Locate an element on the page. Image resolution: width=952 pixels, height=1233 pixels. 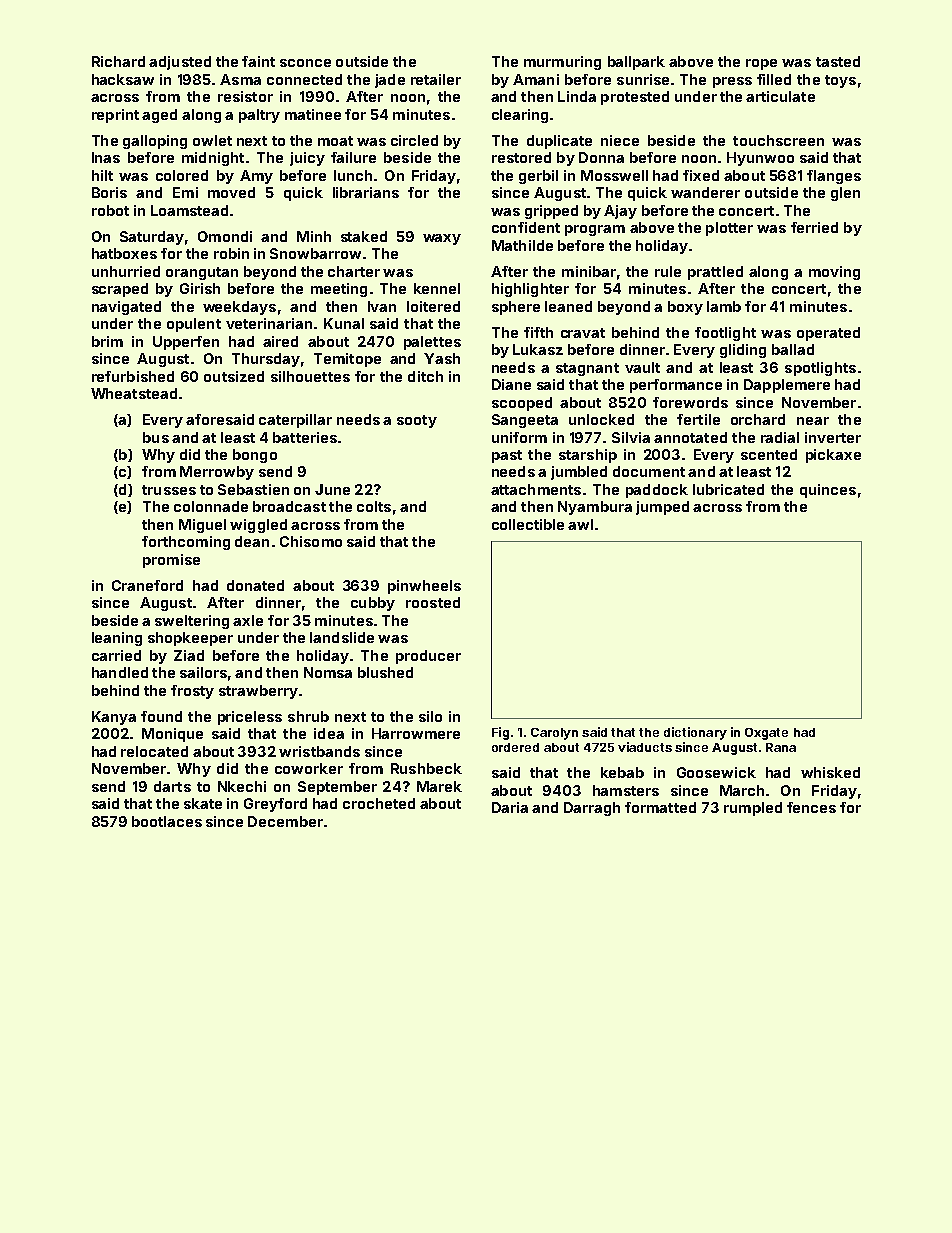
reprint is located at coordinates (115, 116).
